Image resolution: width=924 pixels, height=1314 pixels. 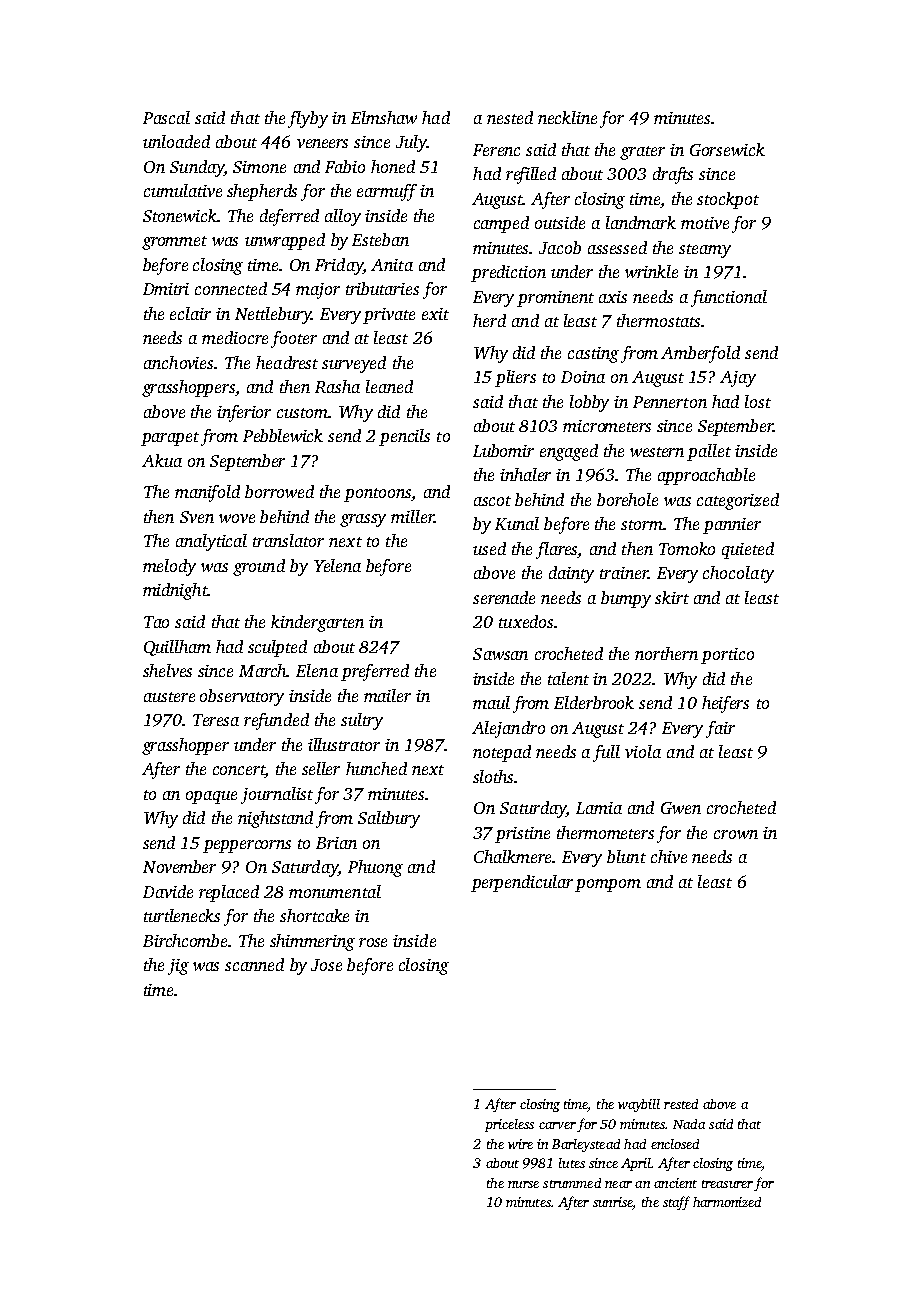 What do you see at coordinates (491, 702) in the screenshot?
I see `maul` at bounding box center [491, 702].
